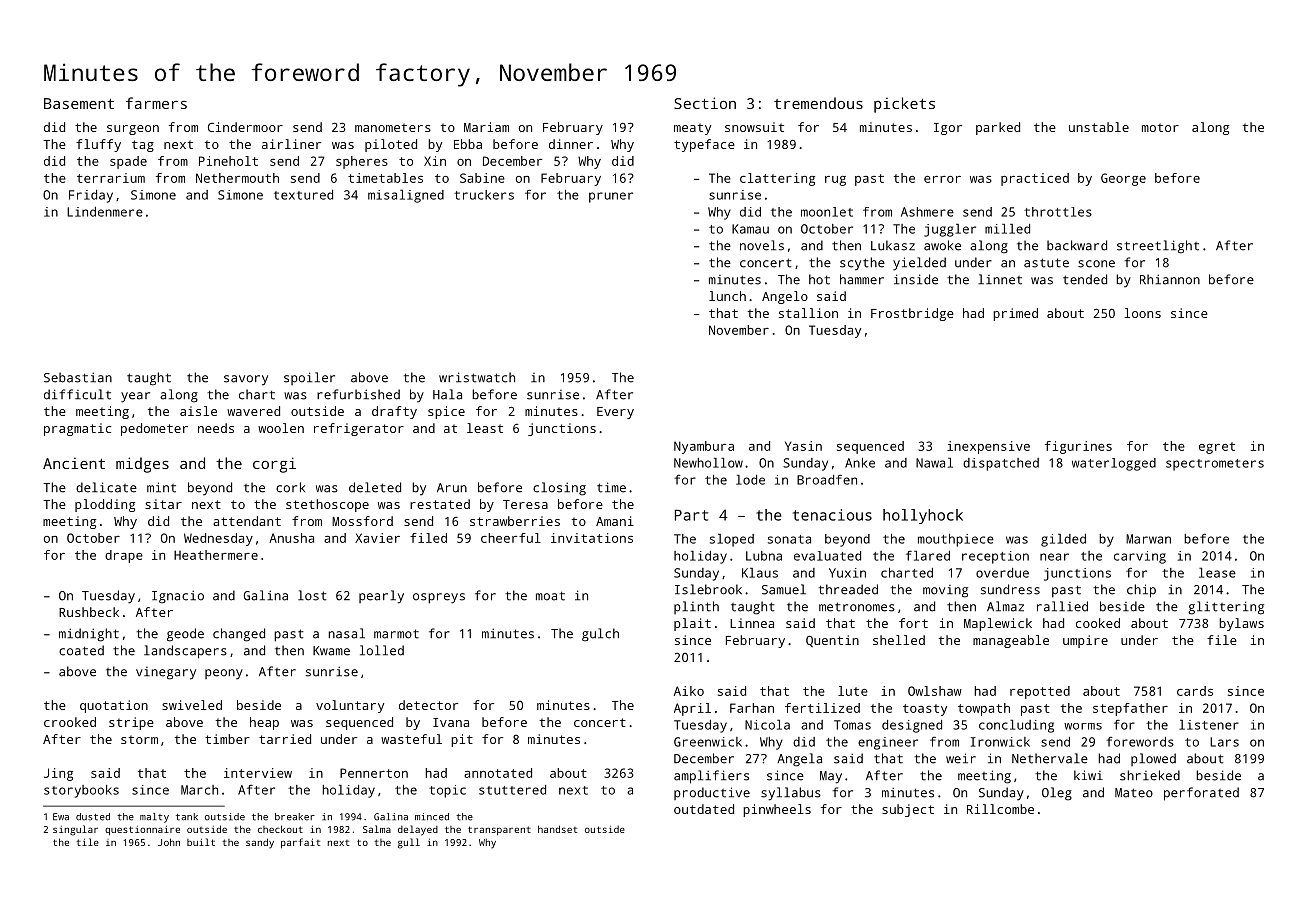 The image size is (1308, 924). I want to click on gull, so click(409, 843).
